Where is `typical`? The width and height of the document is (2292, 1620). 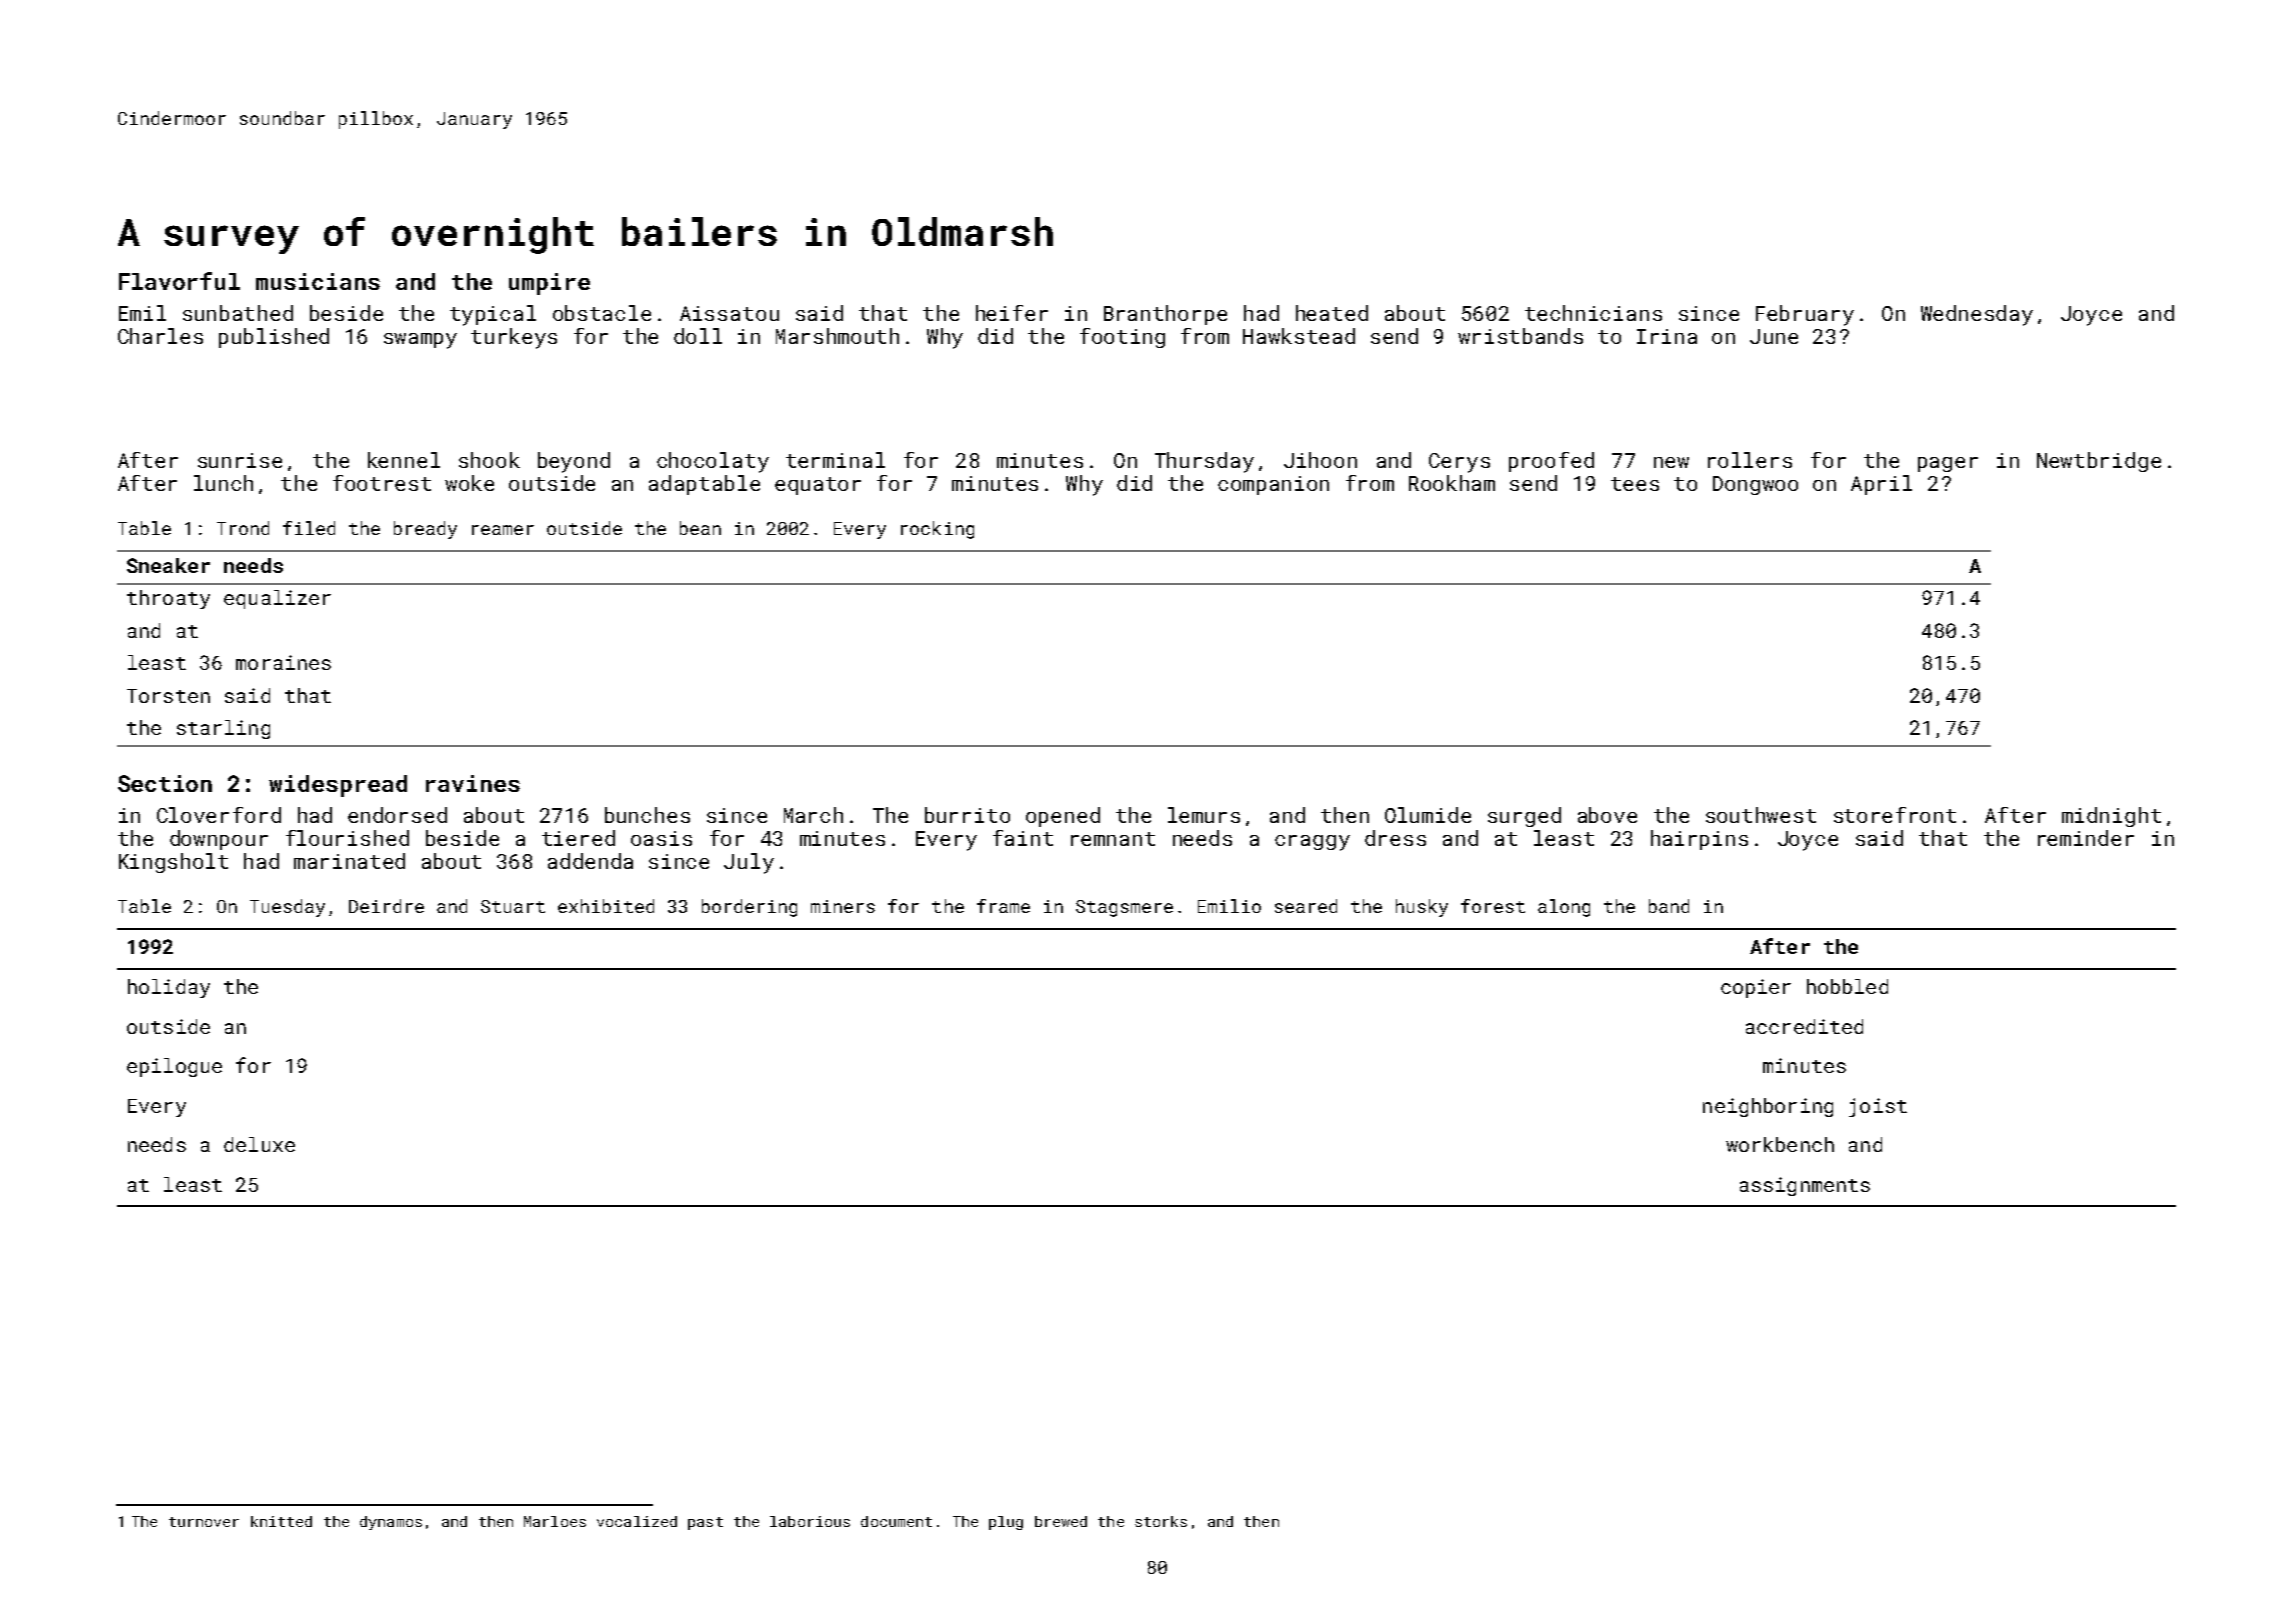
typical is located at coordinates (493, 315).
